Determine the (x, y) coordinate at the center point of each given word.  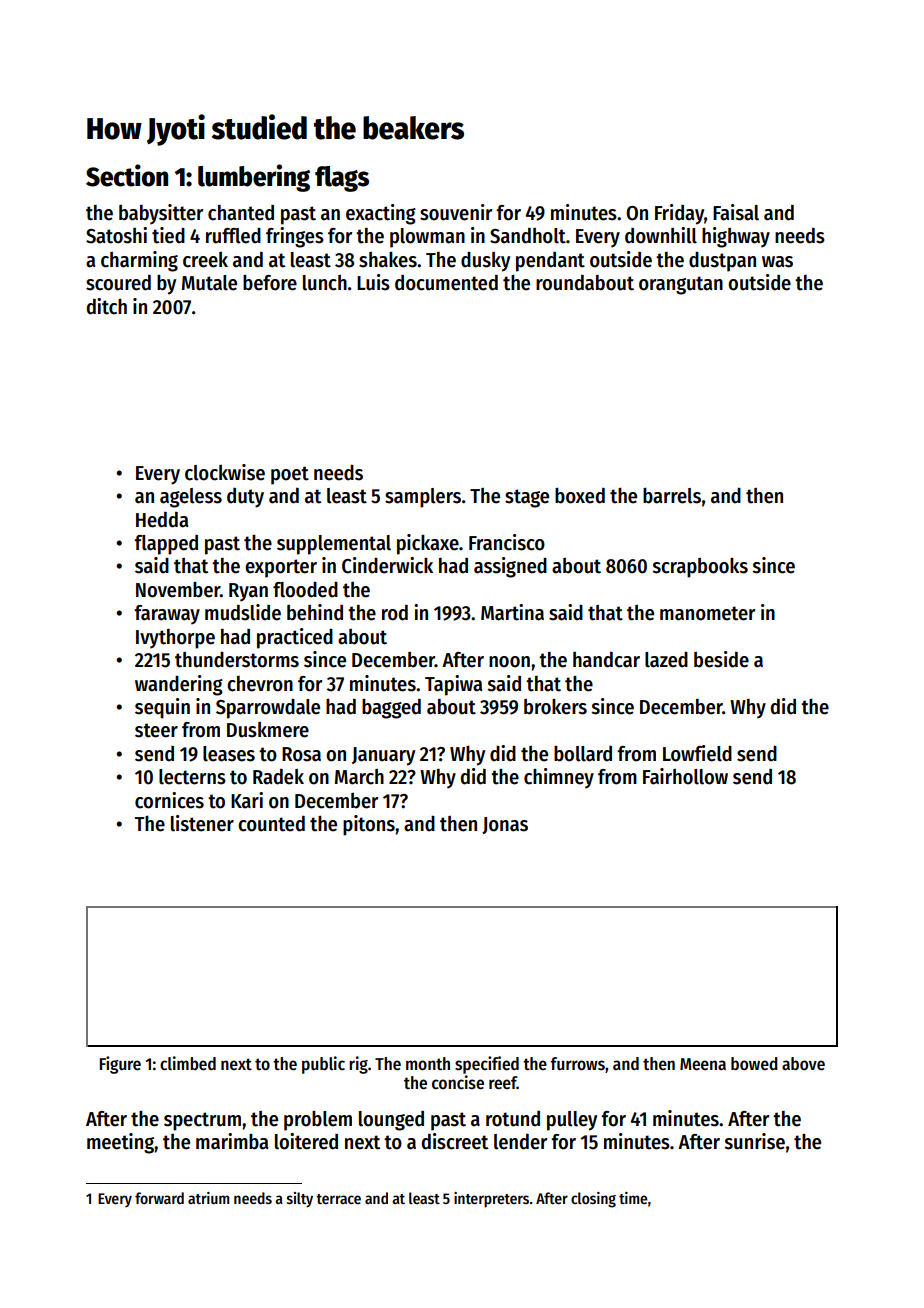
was (777, 262)
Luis (373, 282)
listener (202, 823)
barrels (672, 496)
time (633, 1198)
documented (446, 283)
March (359, 777)
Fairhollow (685, 776)
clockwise (225, 472)
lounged (391, 1121)
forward (159, 1198)
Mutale (209, 283)
